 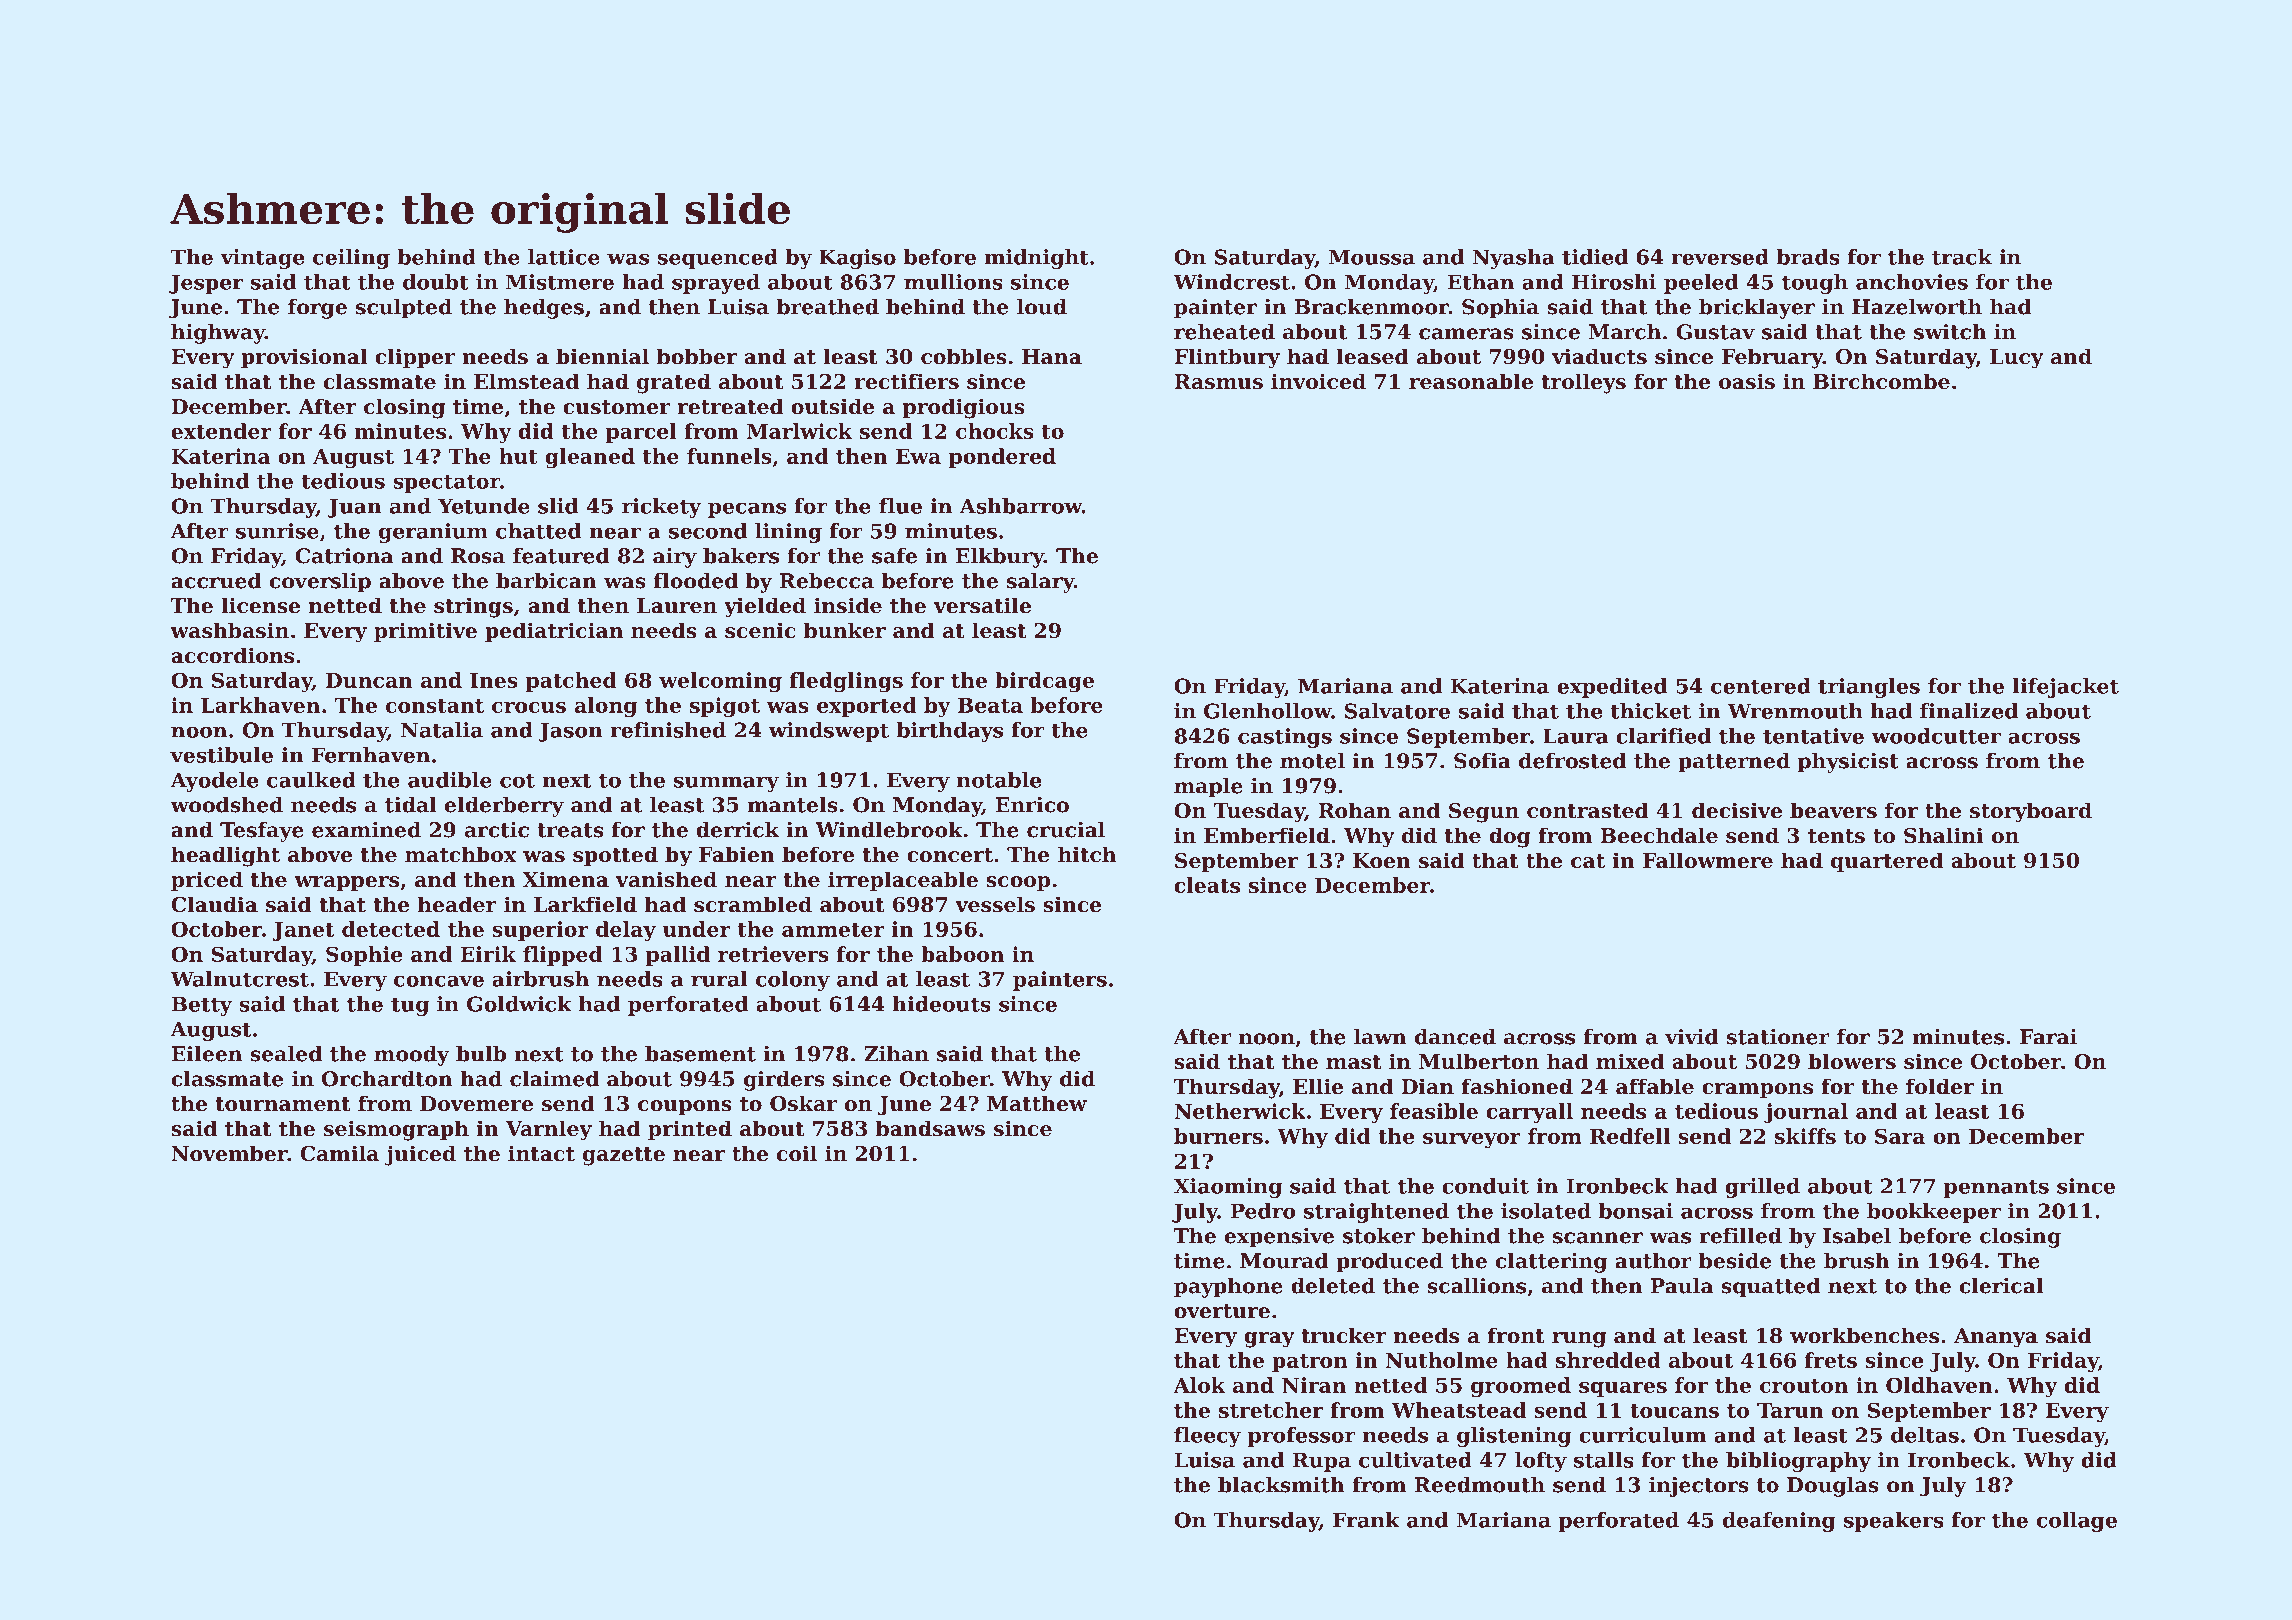 I want to click on danced, so click(x=1455, y=1036).
